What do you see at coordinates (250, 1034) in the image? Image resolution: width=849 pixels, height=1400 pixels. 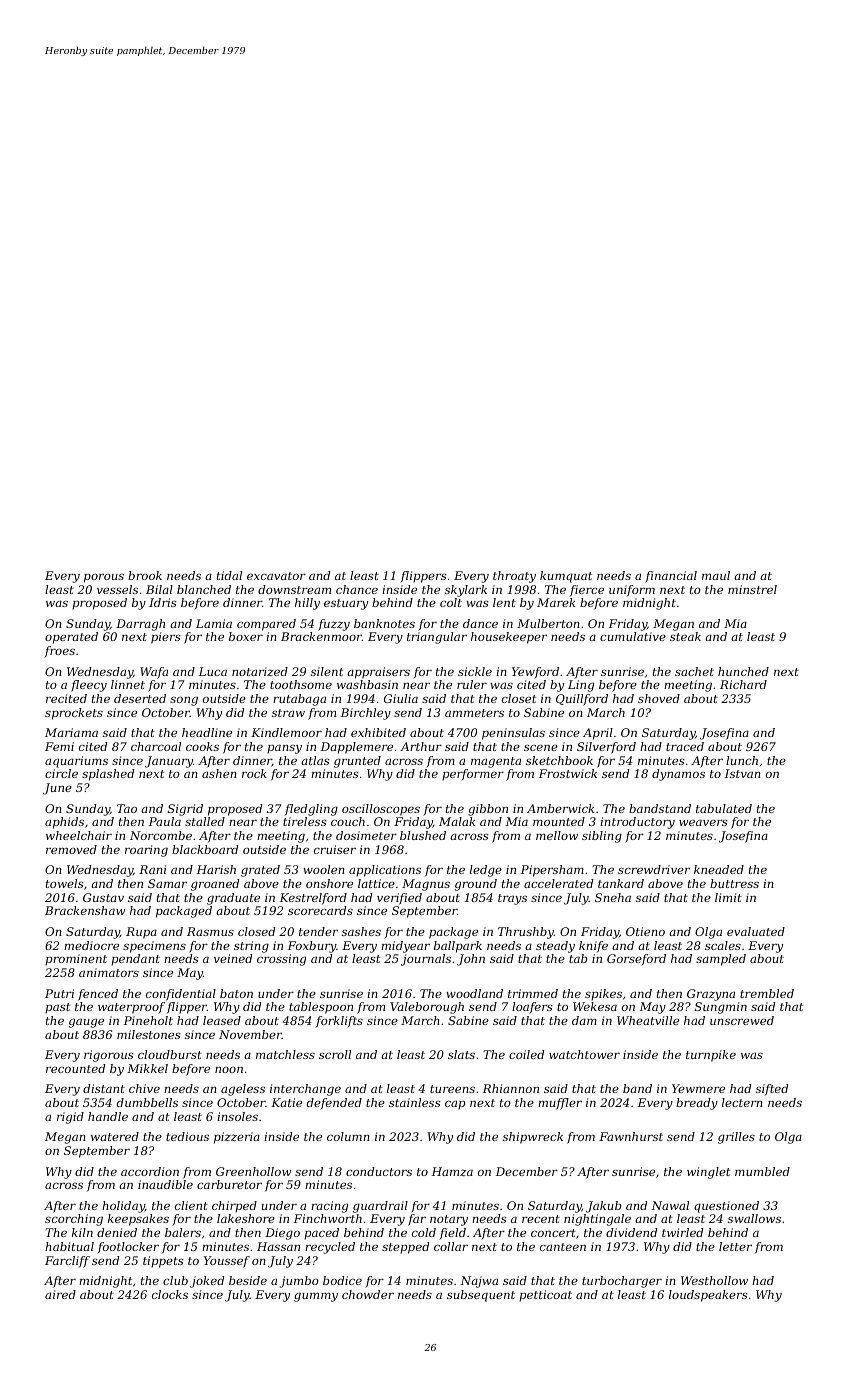 I see `November` at bounding box center [250, 1034].
